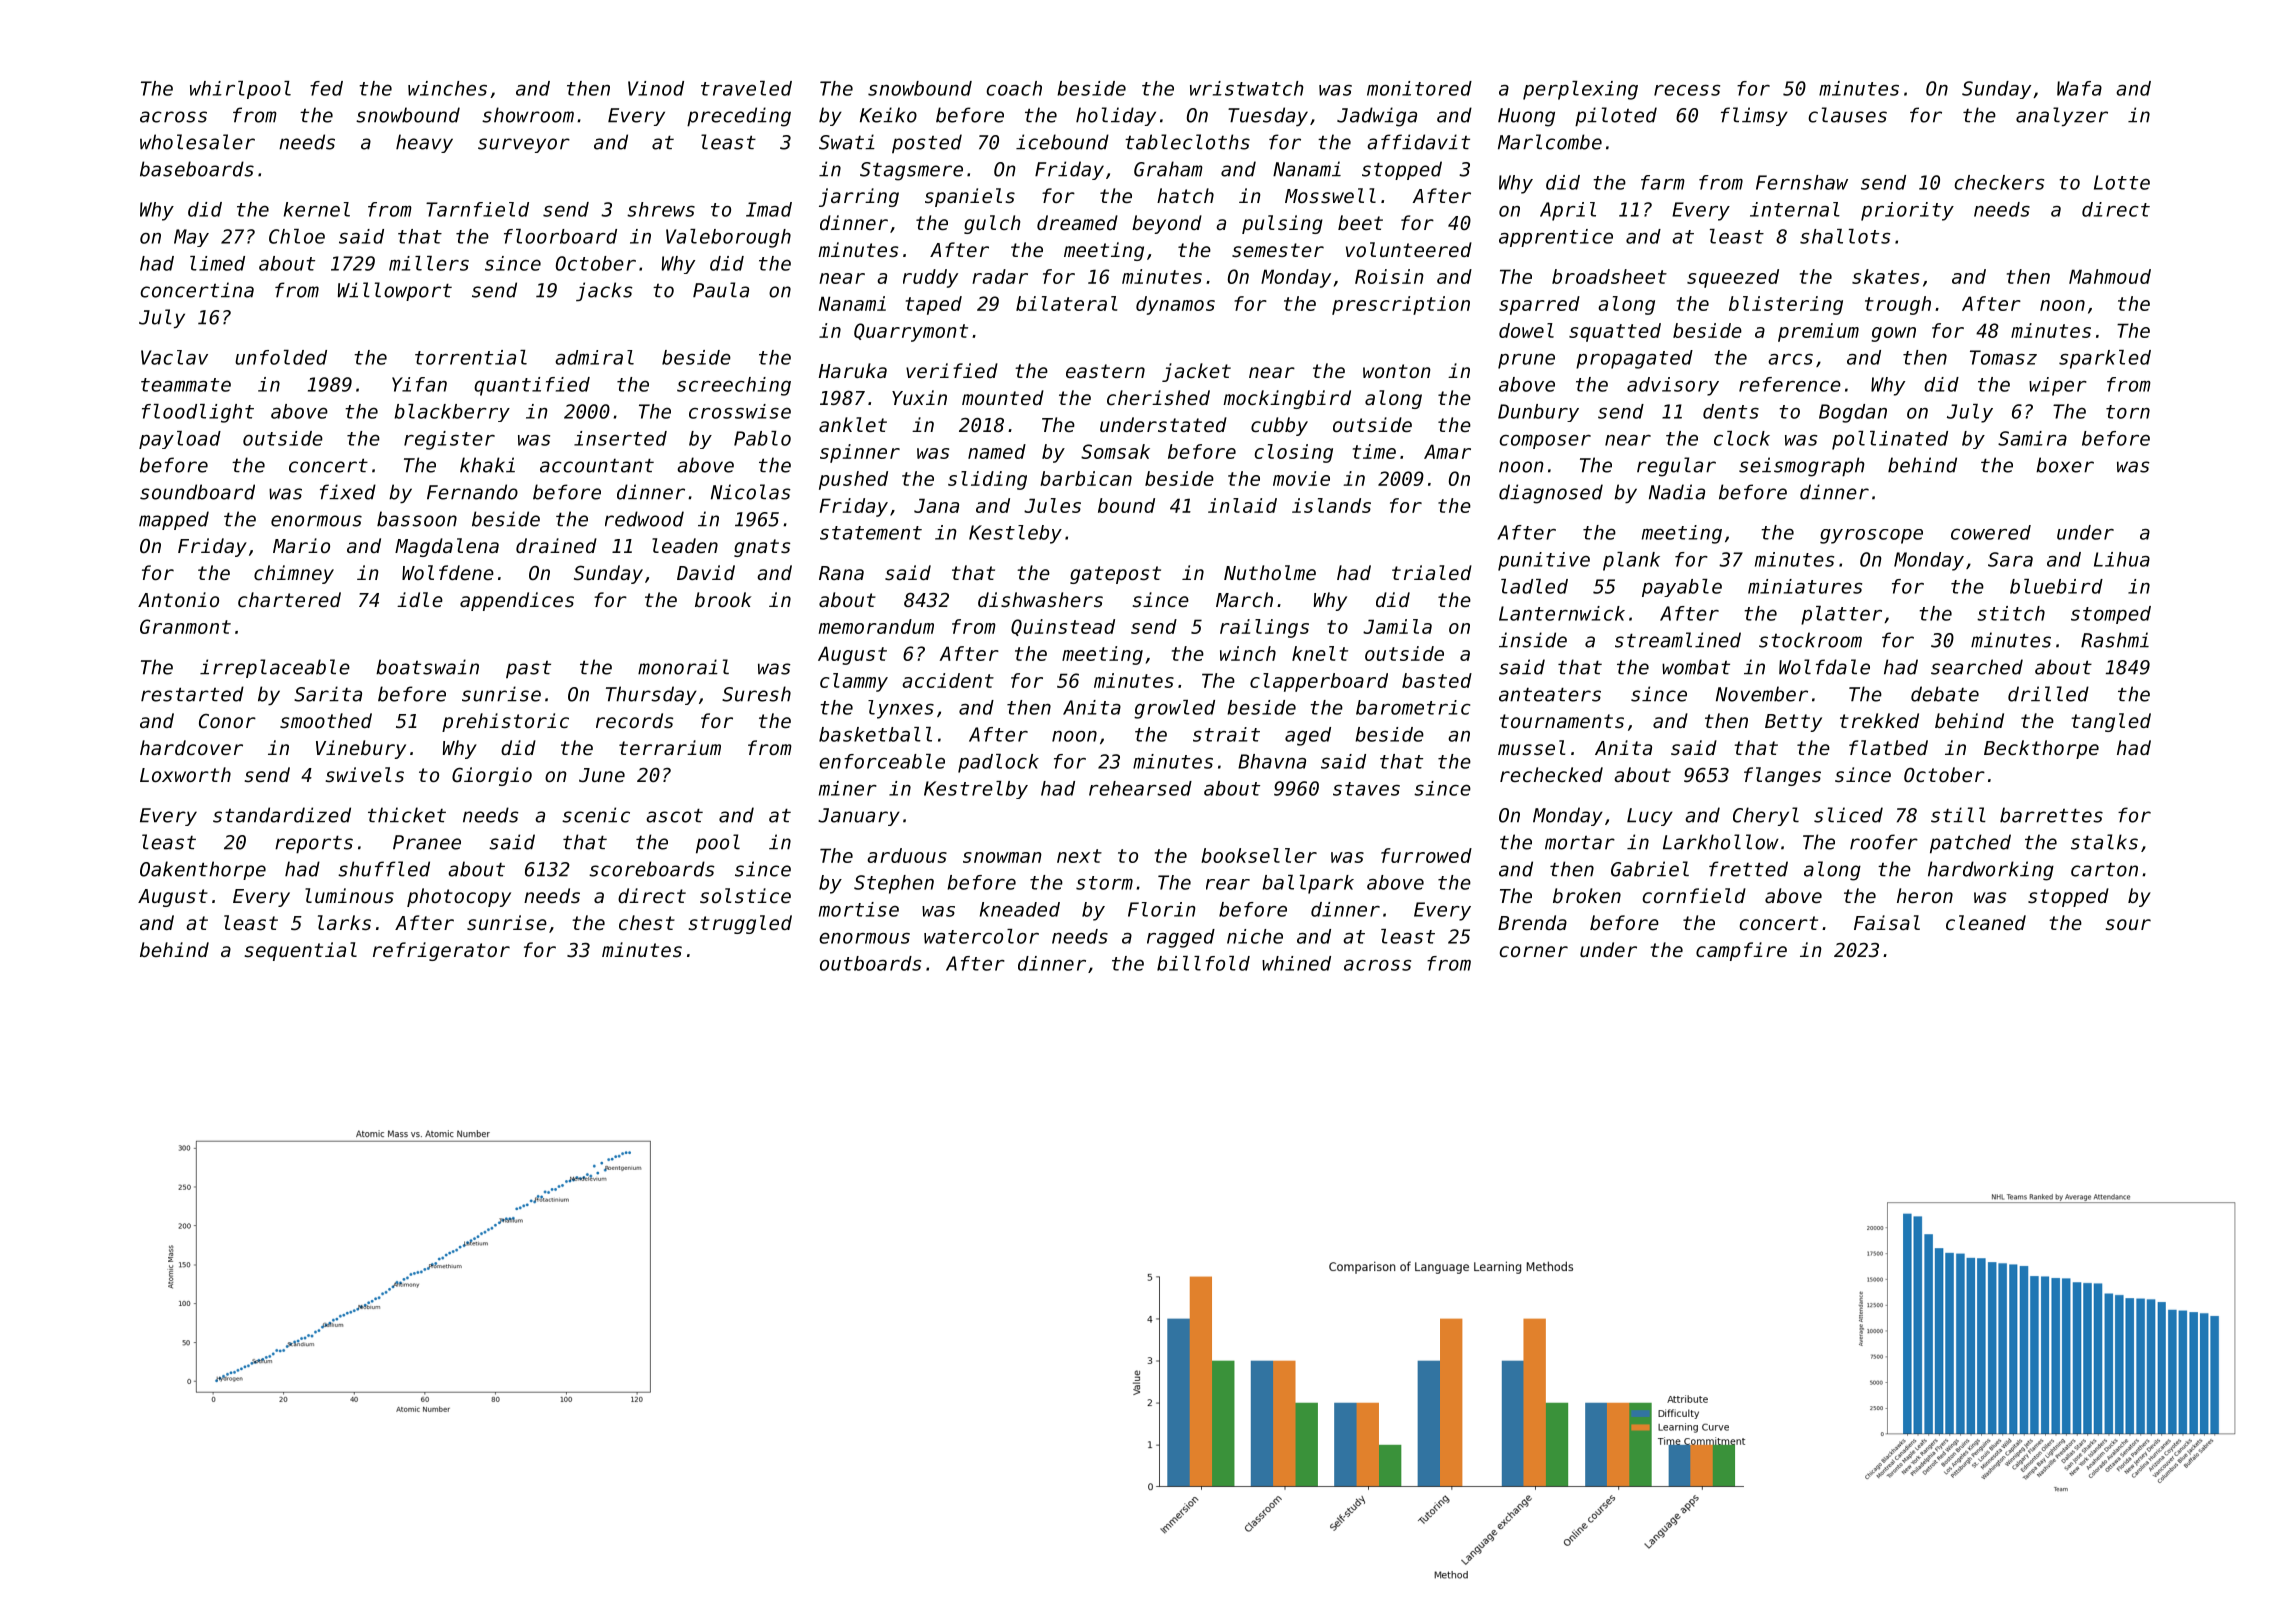 This screenshot has width=2290, height=1619. I want to click on jacks, so click(604, 292).
